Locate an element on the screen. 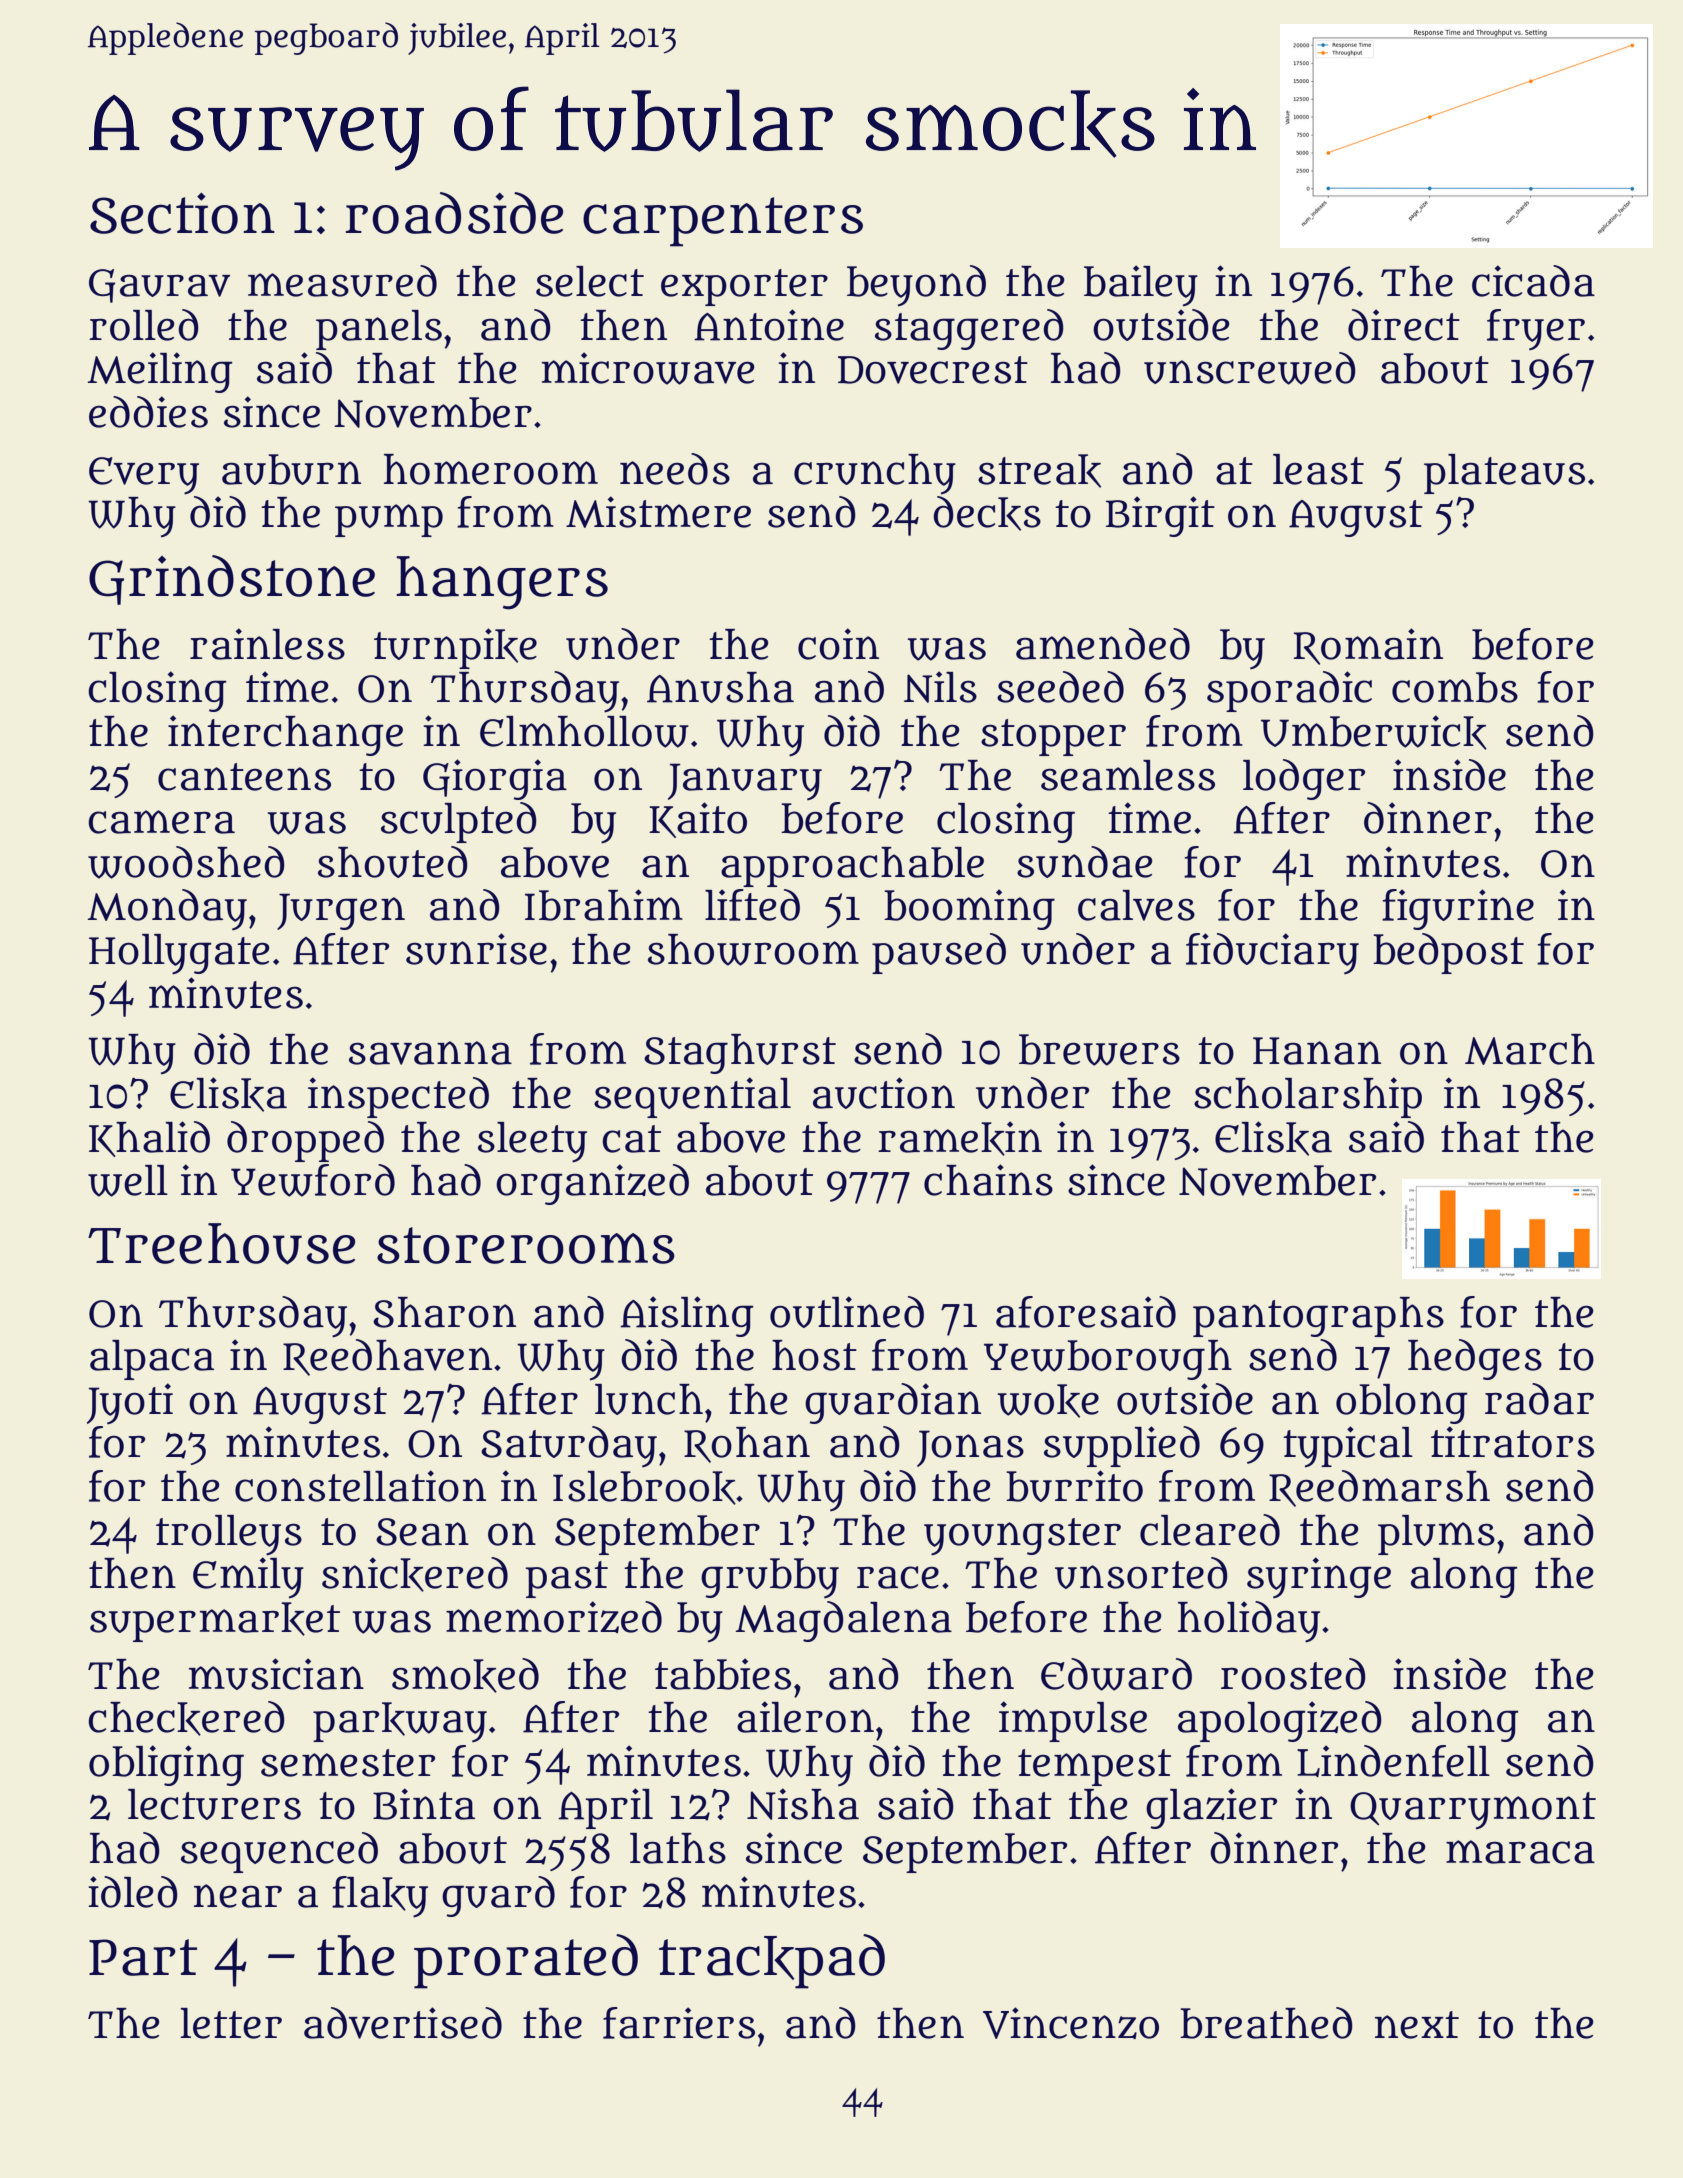 This screenshot has width=1683, height=2178. carpenters is located at coordinates (723, 222).
